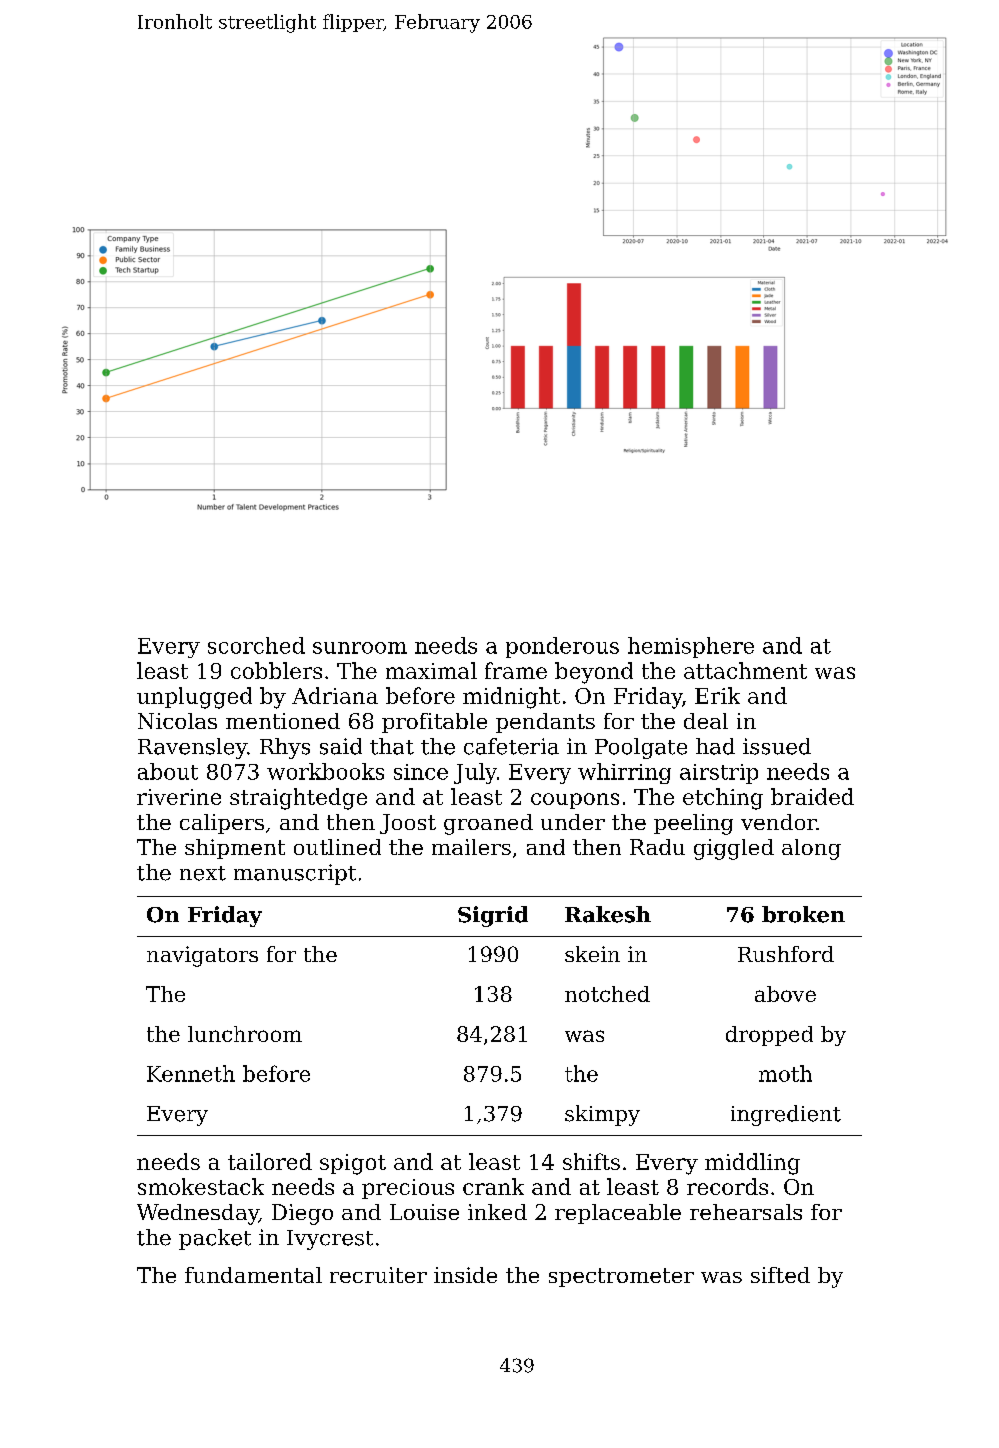 The image size is (999, 1448). I want to click on notched, so click(607, 994).
